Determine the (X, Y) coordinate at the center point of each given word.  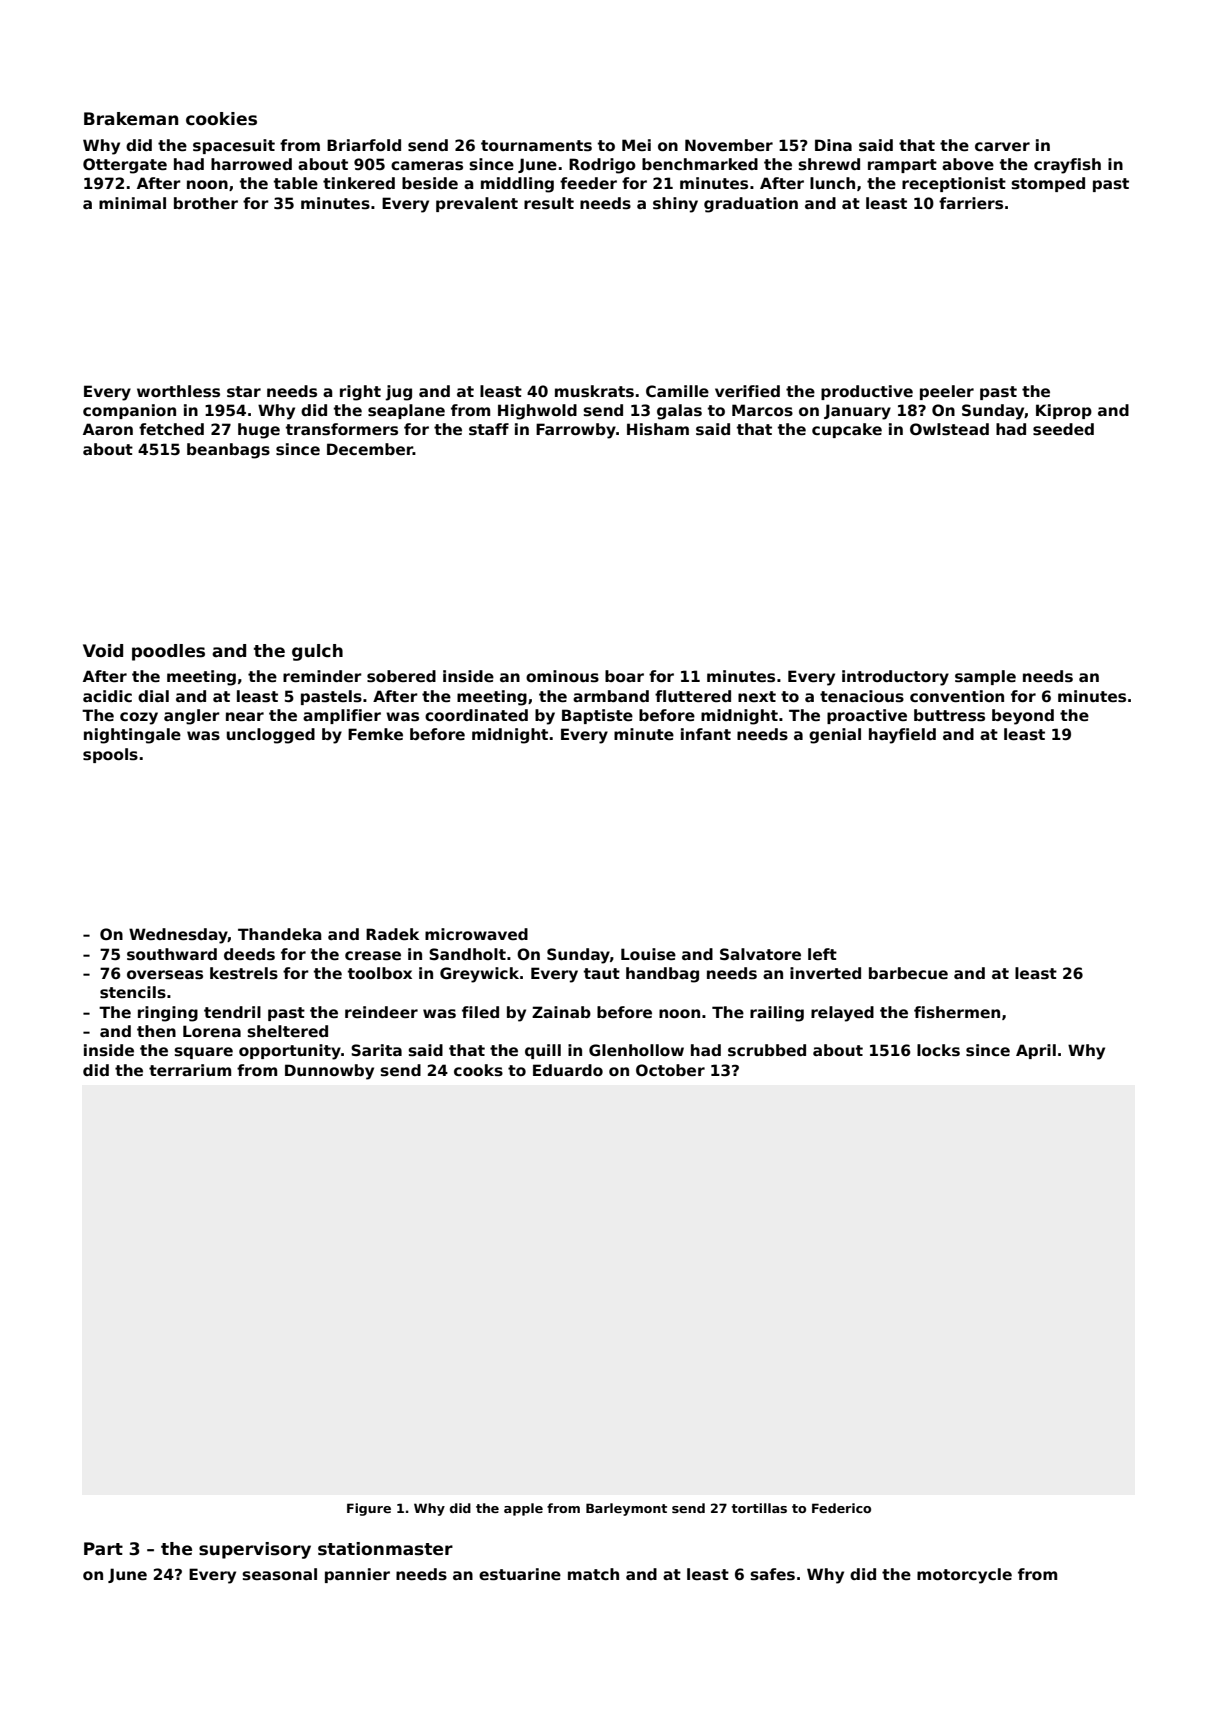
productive (867, 392)
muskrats (594, 391)
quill (543, 1051)
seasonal (279, 1574)
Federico (841, 1508)
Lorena (212, 1031)
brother (206, 203)
